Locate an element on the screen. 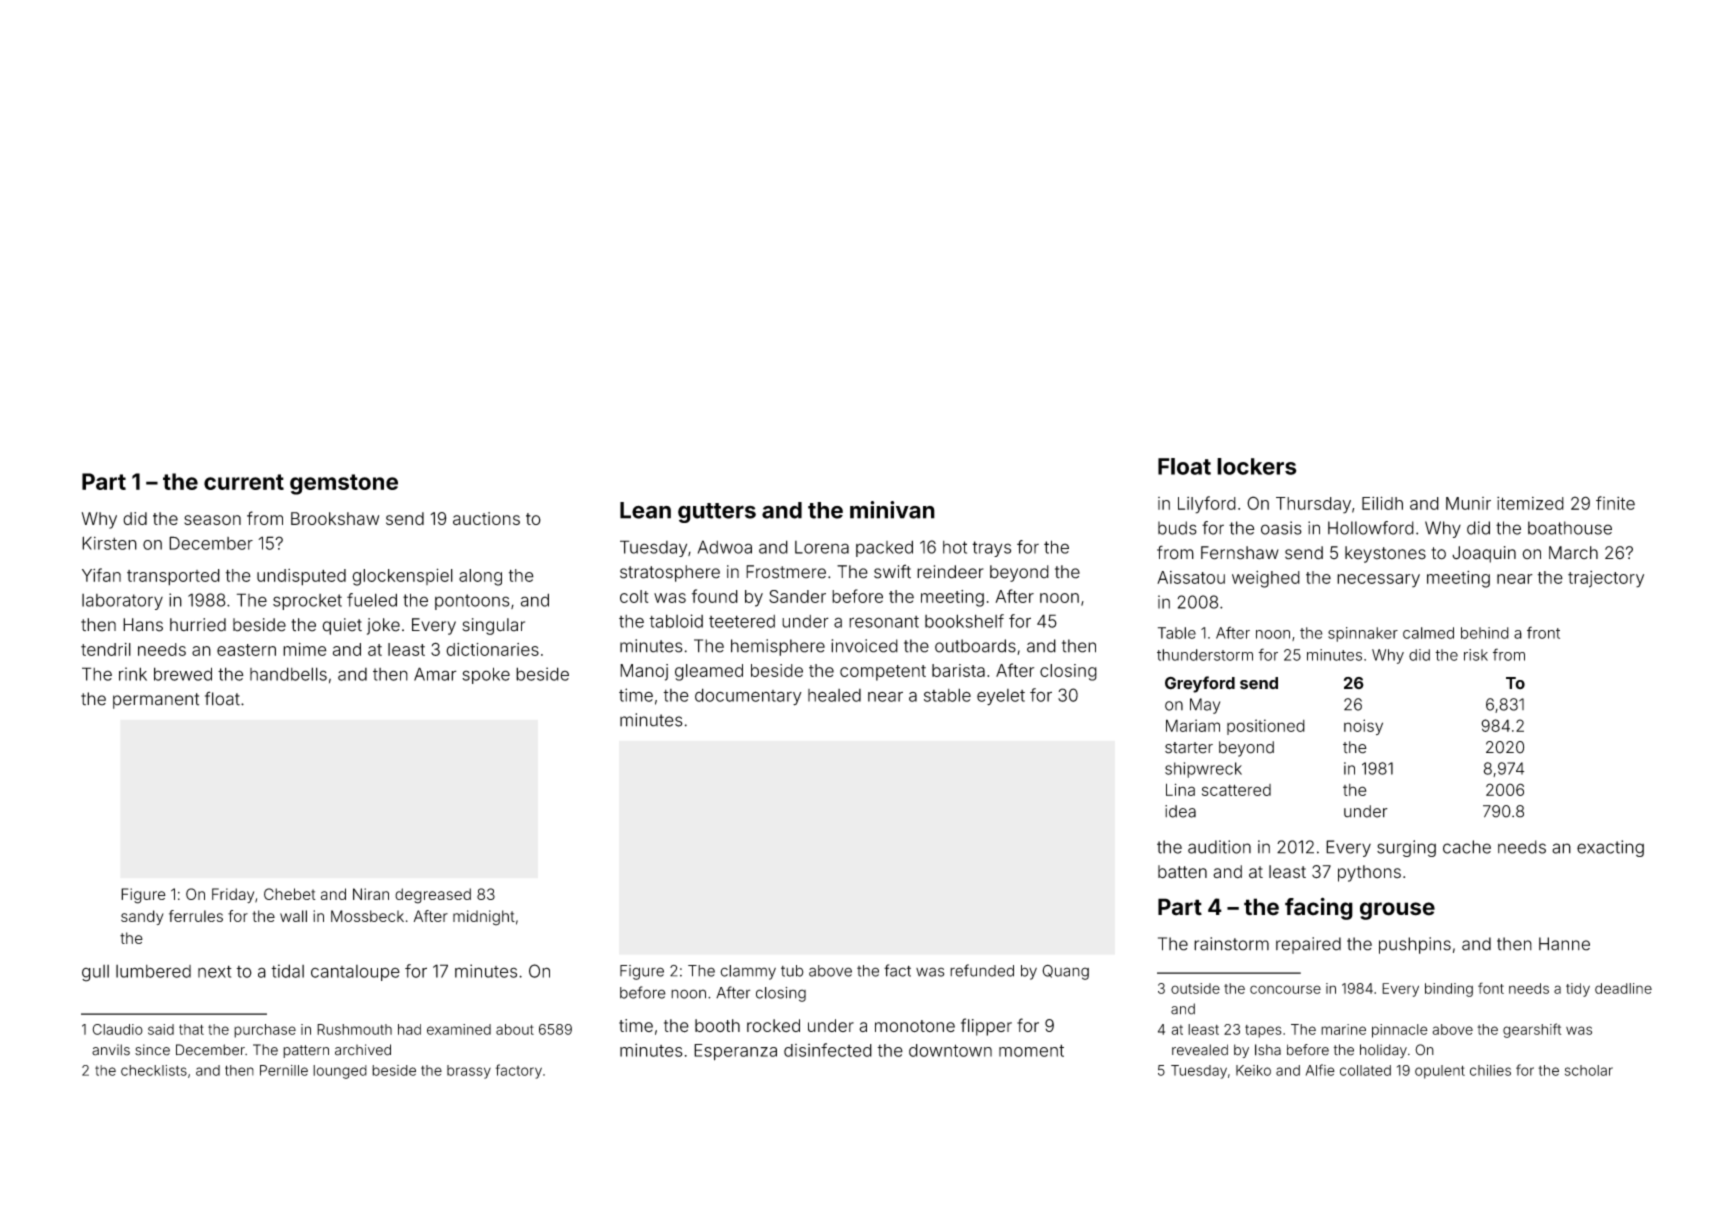 The height and width of the screenshot is (1226, 1734). brassy is located at coordinates (469, 1072).
